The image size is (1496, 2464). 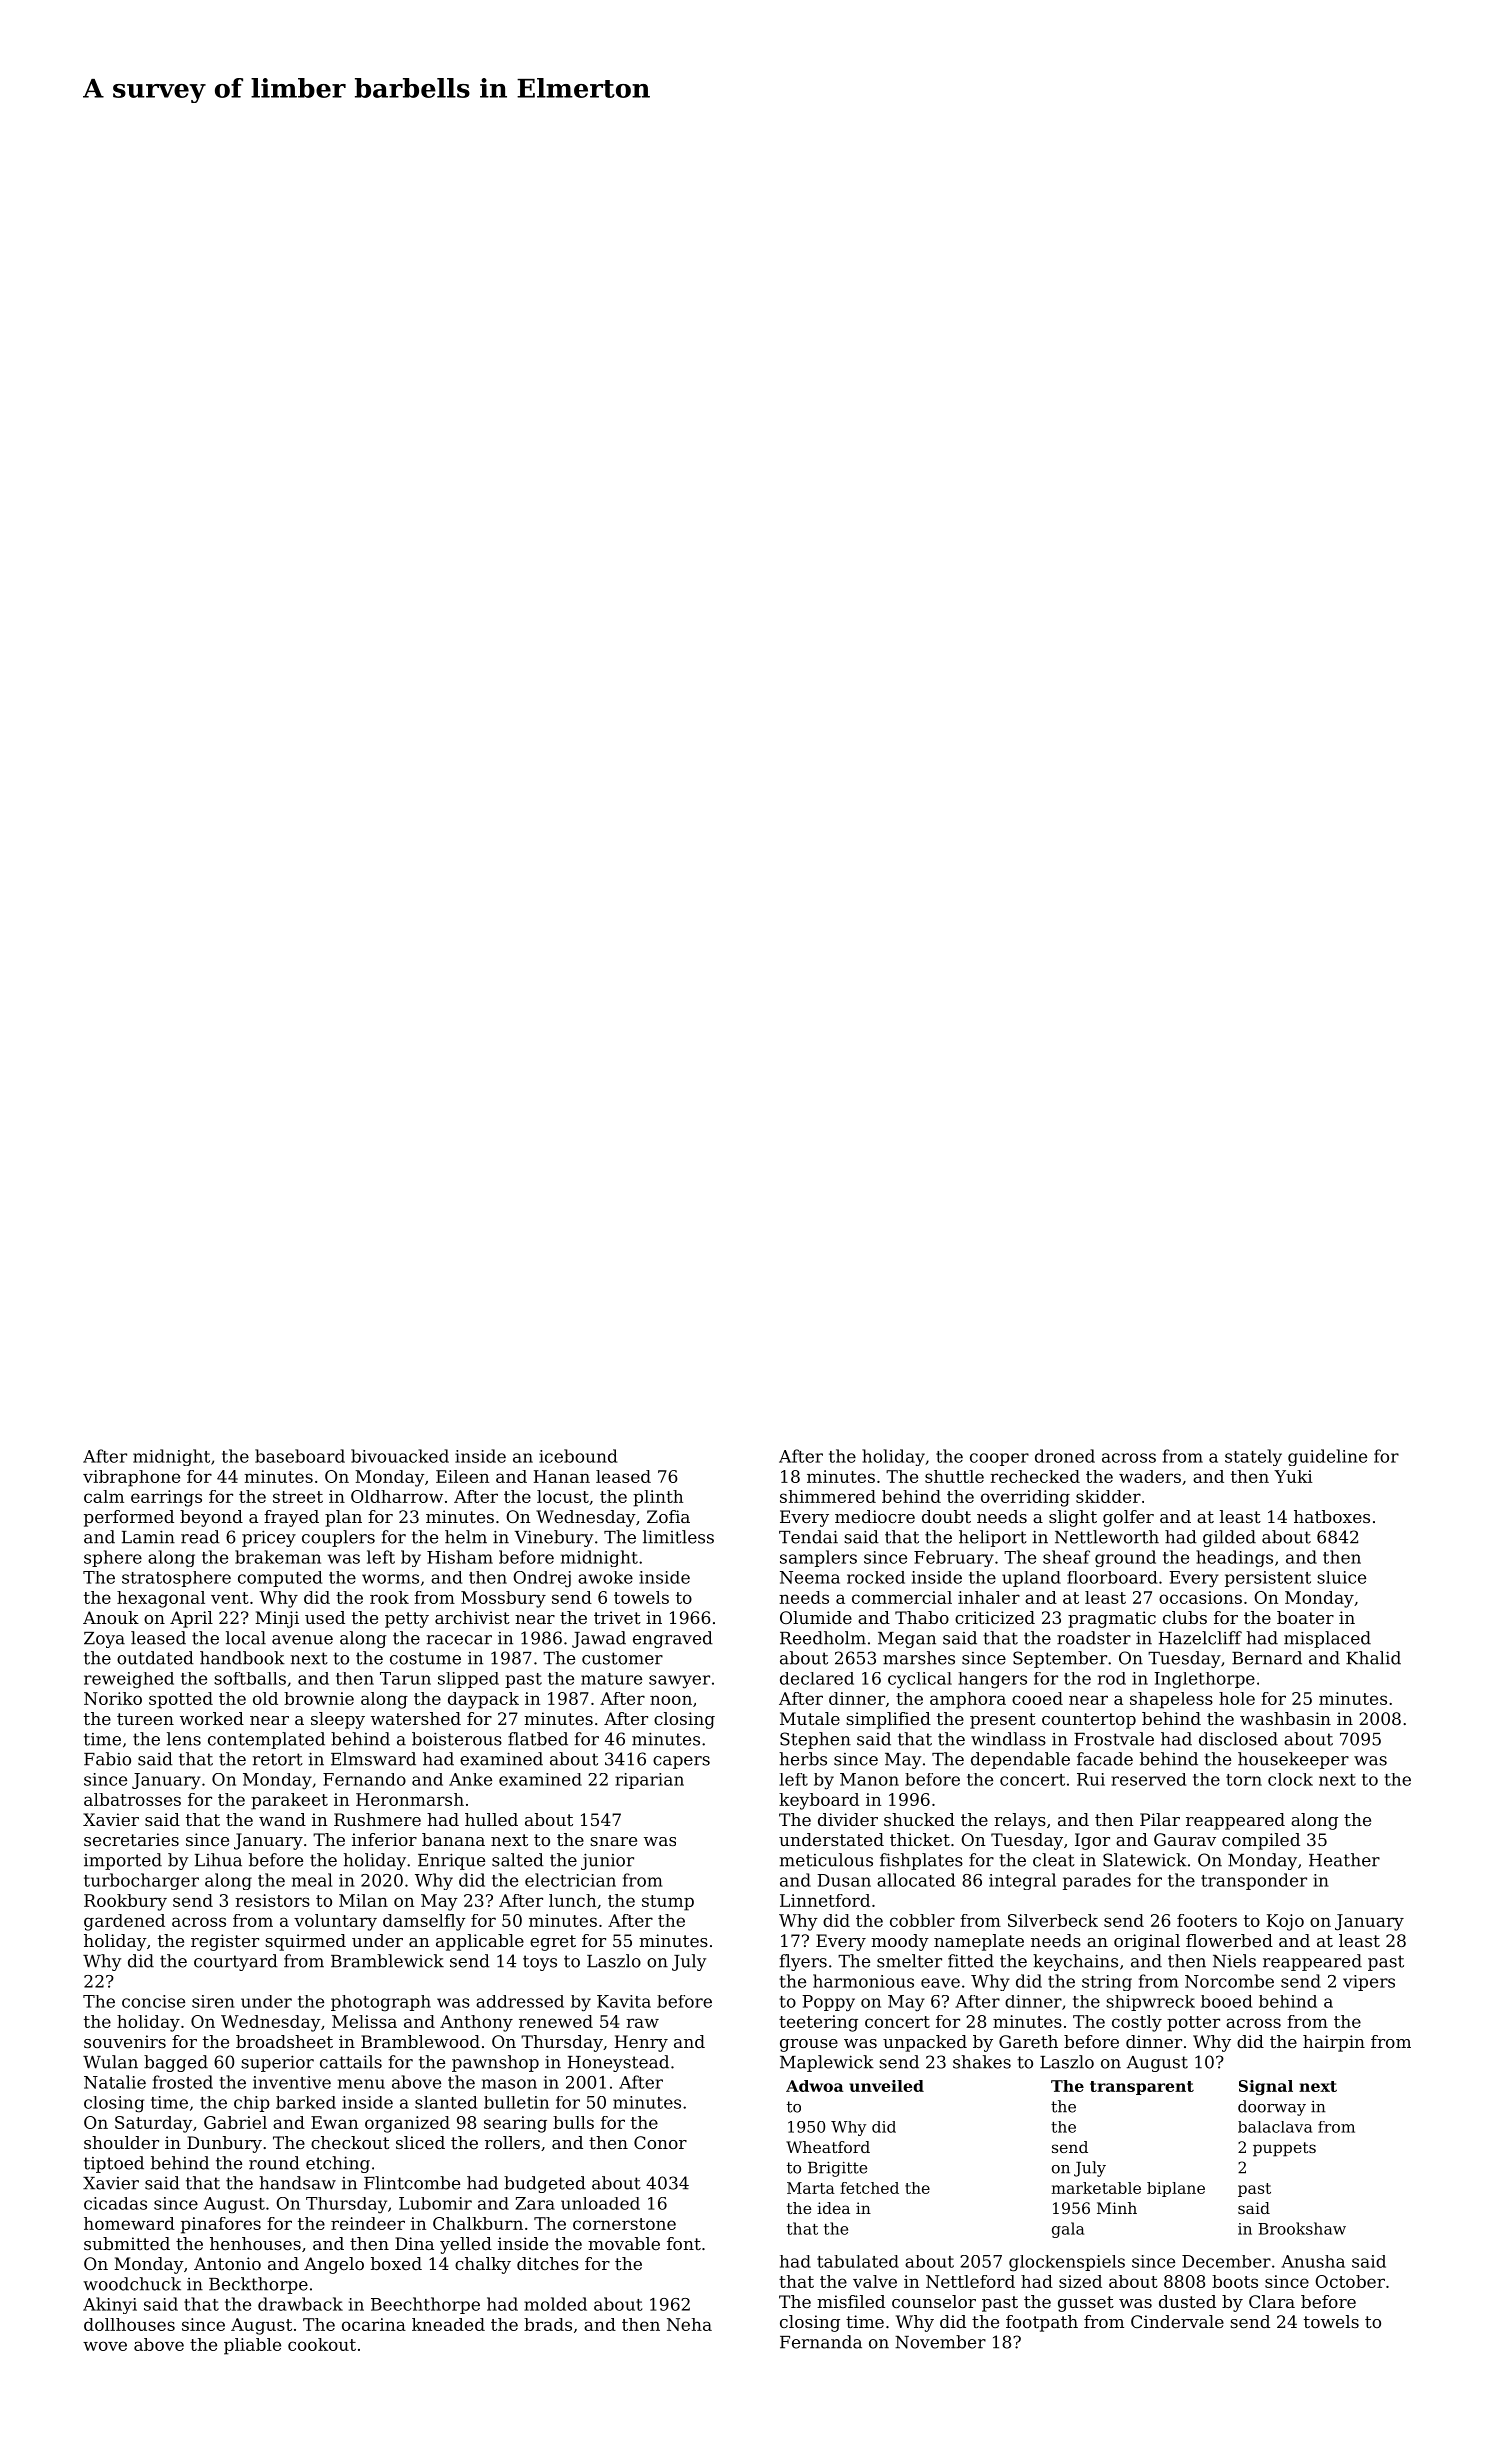 I want to click on stately, so click(x=1253, y=1457).
